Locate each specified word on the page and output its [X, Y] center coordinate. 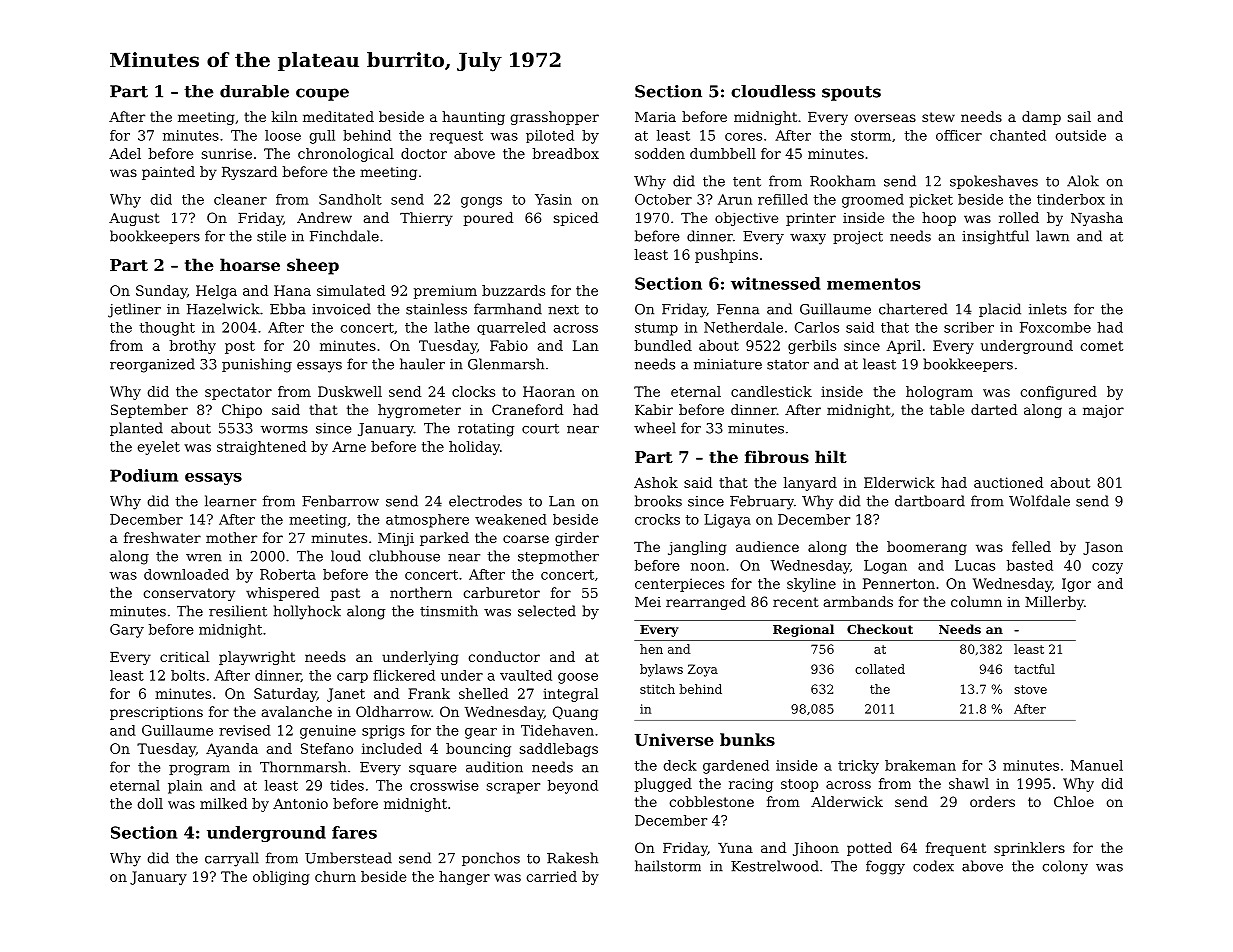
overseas [885, 118]
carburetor [501, 592]
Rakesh [572, 858]
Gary [127, 631]
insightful [995, 237]
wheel [655, 428]
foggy [885, 867]
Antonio [300, 803]
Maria [655, 117]
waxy [808, 239]
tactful [1034, 669]
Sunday [161, 292]
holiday [474, 448]
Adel [125, 153]
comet [1102, 346]
